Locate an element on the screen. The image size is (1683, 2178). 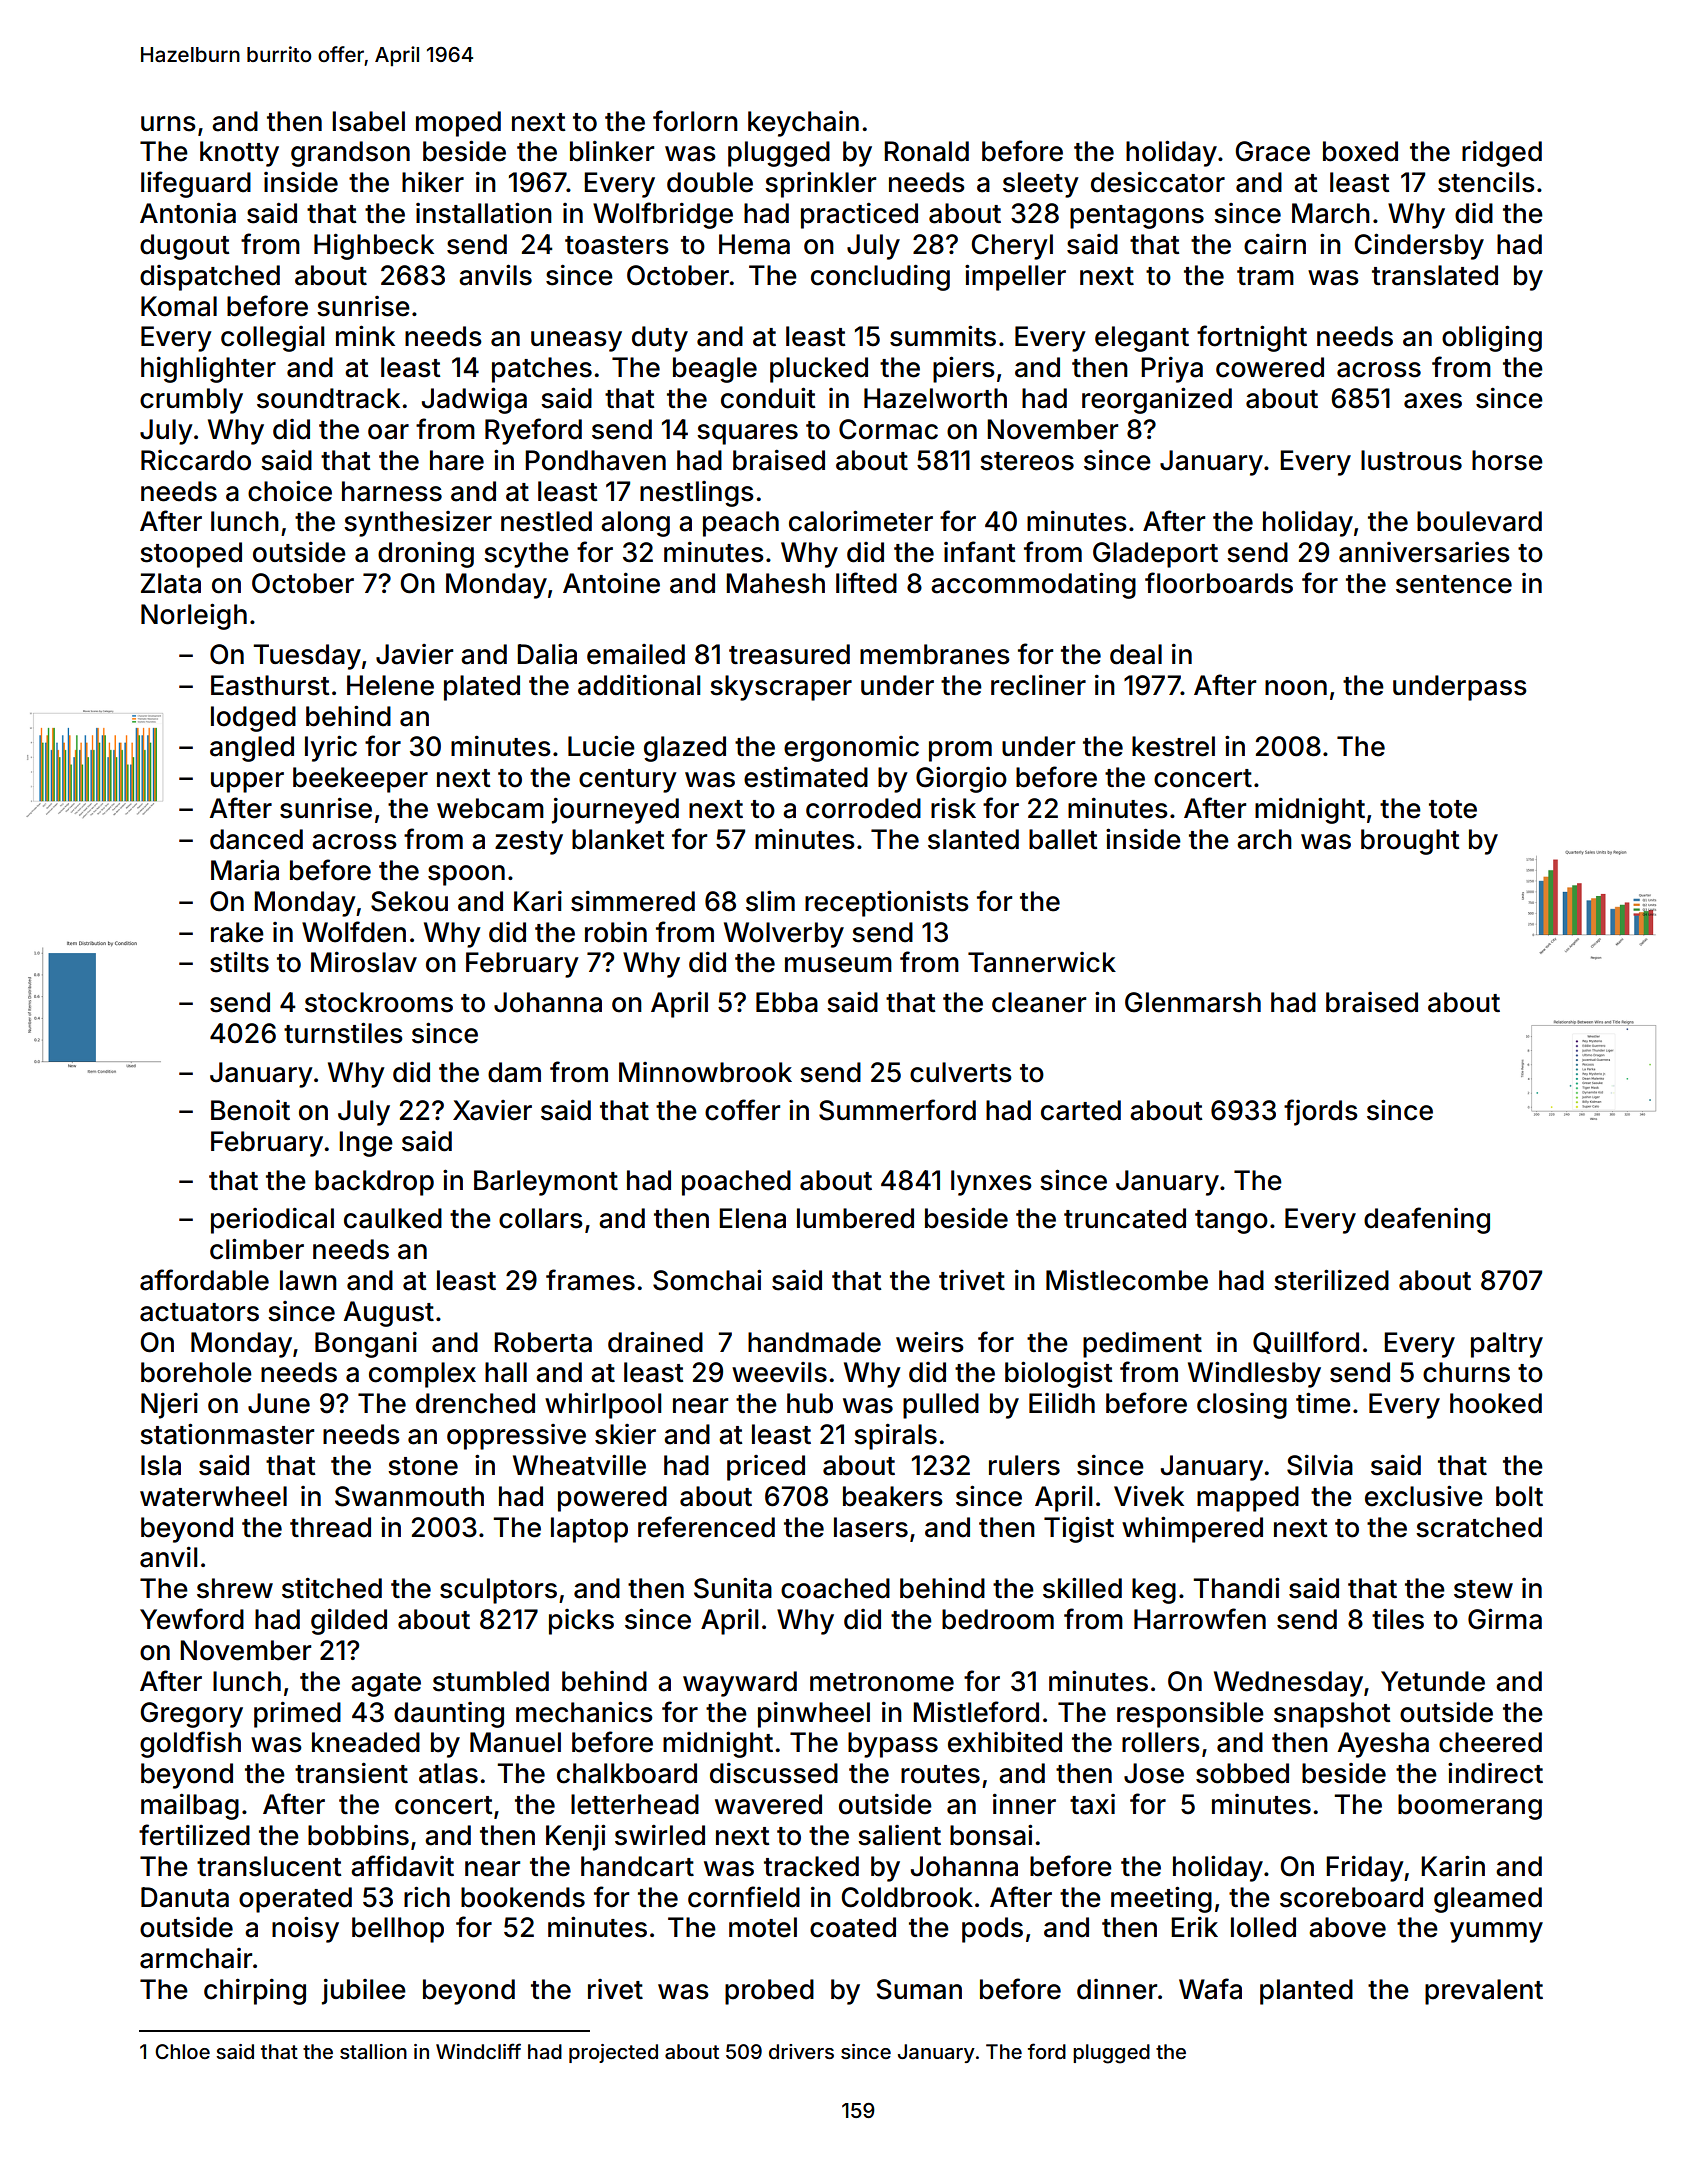
rich is located at coordinates (427, 1897).
